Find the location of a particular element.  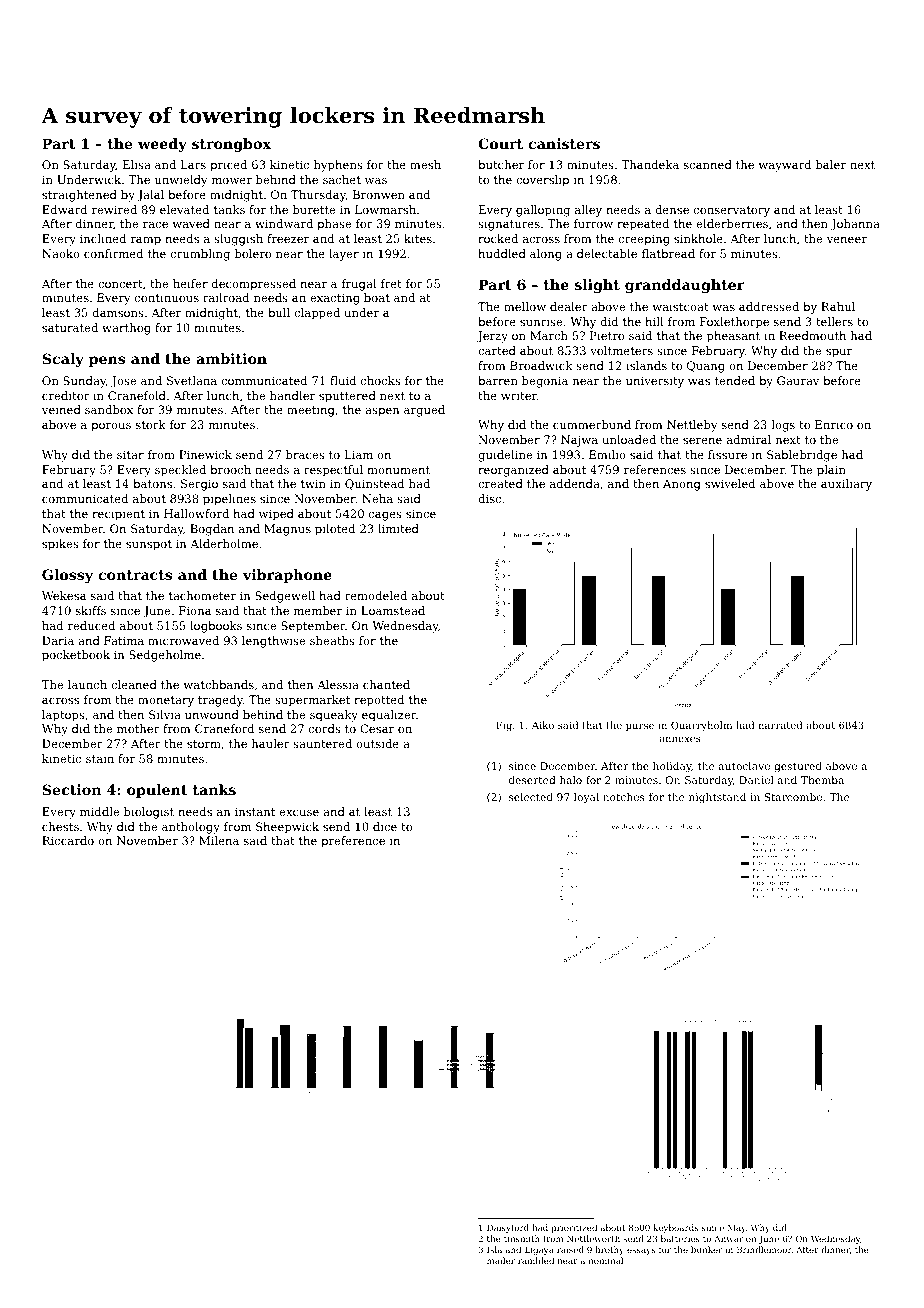

Riccardo is located at coordinates (68, 840).
